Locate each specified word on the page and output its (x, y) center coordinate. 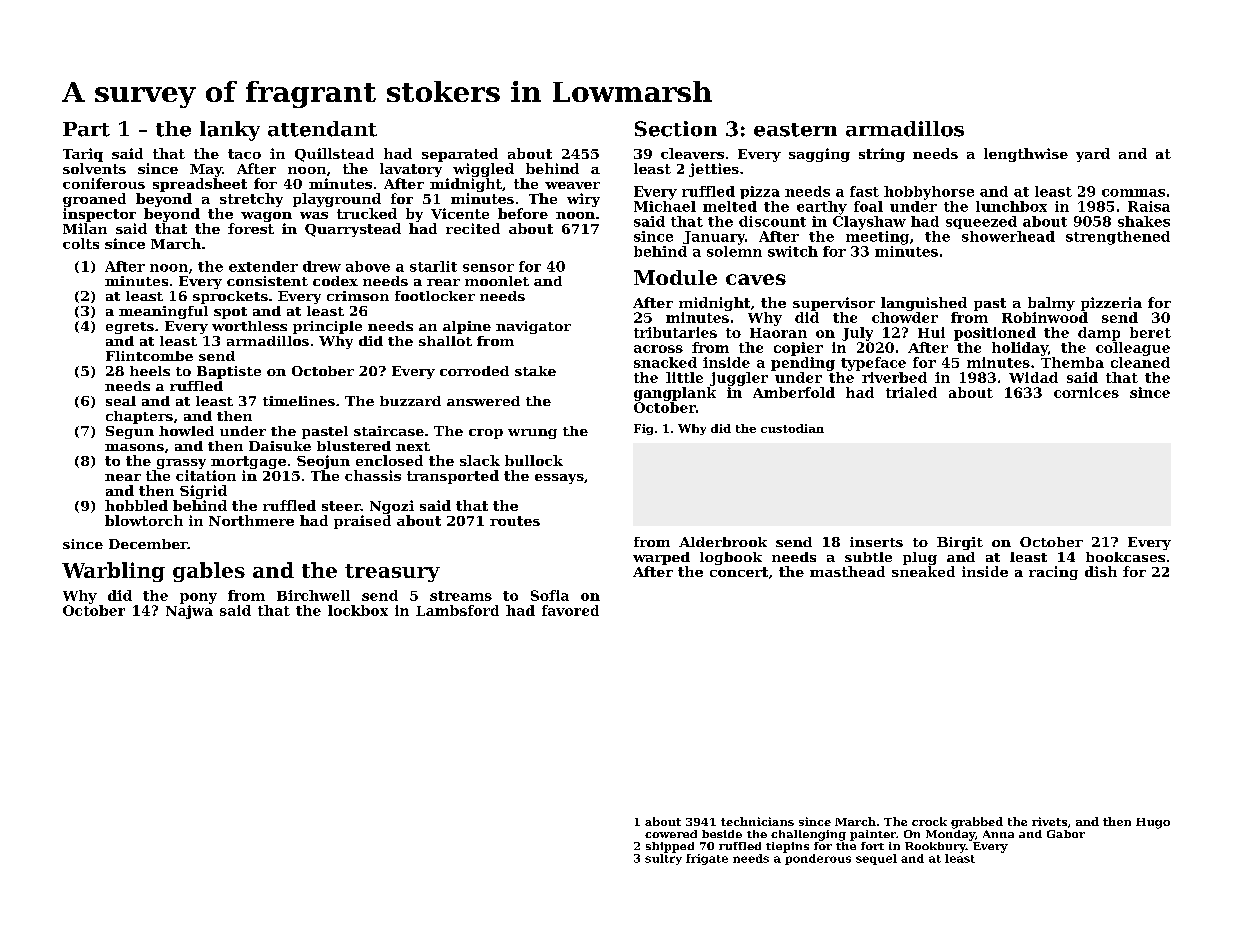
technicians (757, 821)
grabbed (977, 823)
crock (929, 821)
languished (924, 304)
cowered (671, 834)
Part (86, 129)
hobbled (136, 505)
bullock (534, 460)
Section (676, 129)
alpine (467, 327)
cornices (1086, 392)
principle (327, 327)
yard (1093, 155)
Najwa (189, 612)
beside (722, 834)
